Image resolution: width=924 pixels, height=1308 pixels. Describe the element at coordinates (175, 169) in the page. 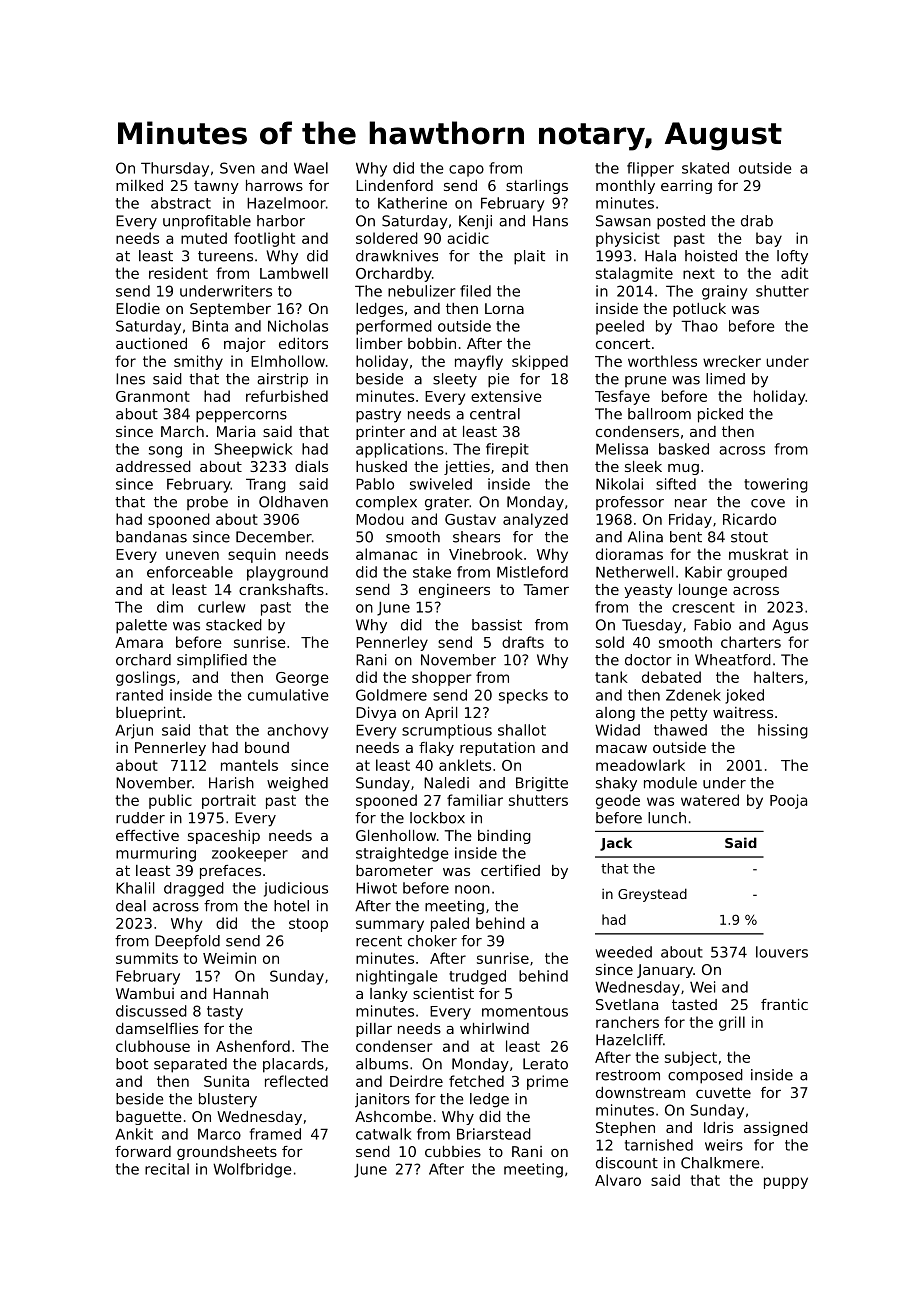

I see `Thursday` at that location.
